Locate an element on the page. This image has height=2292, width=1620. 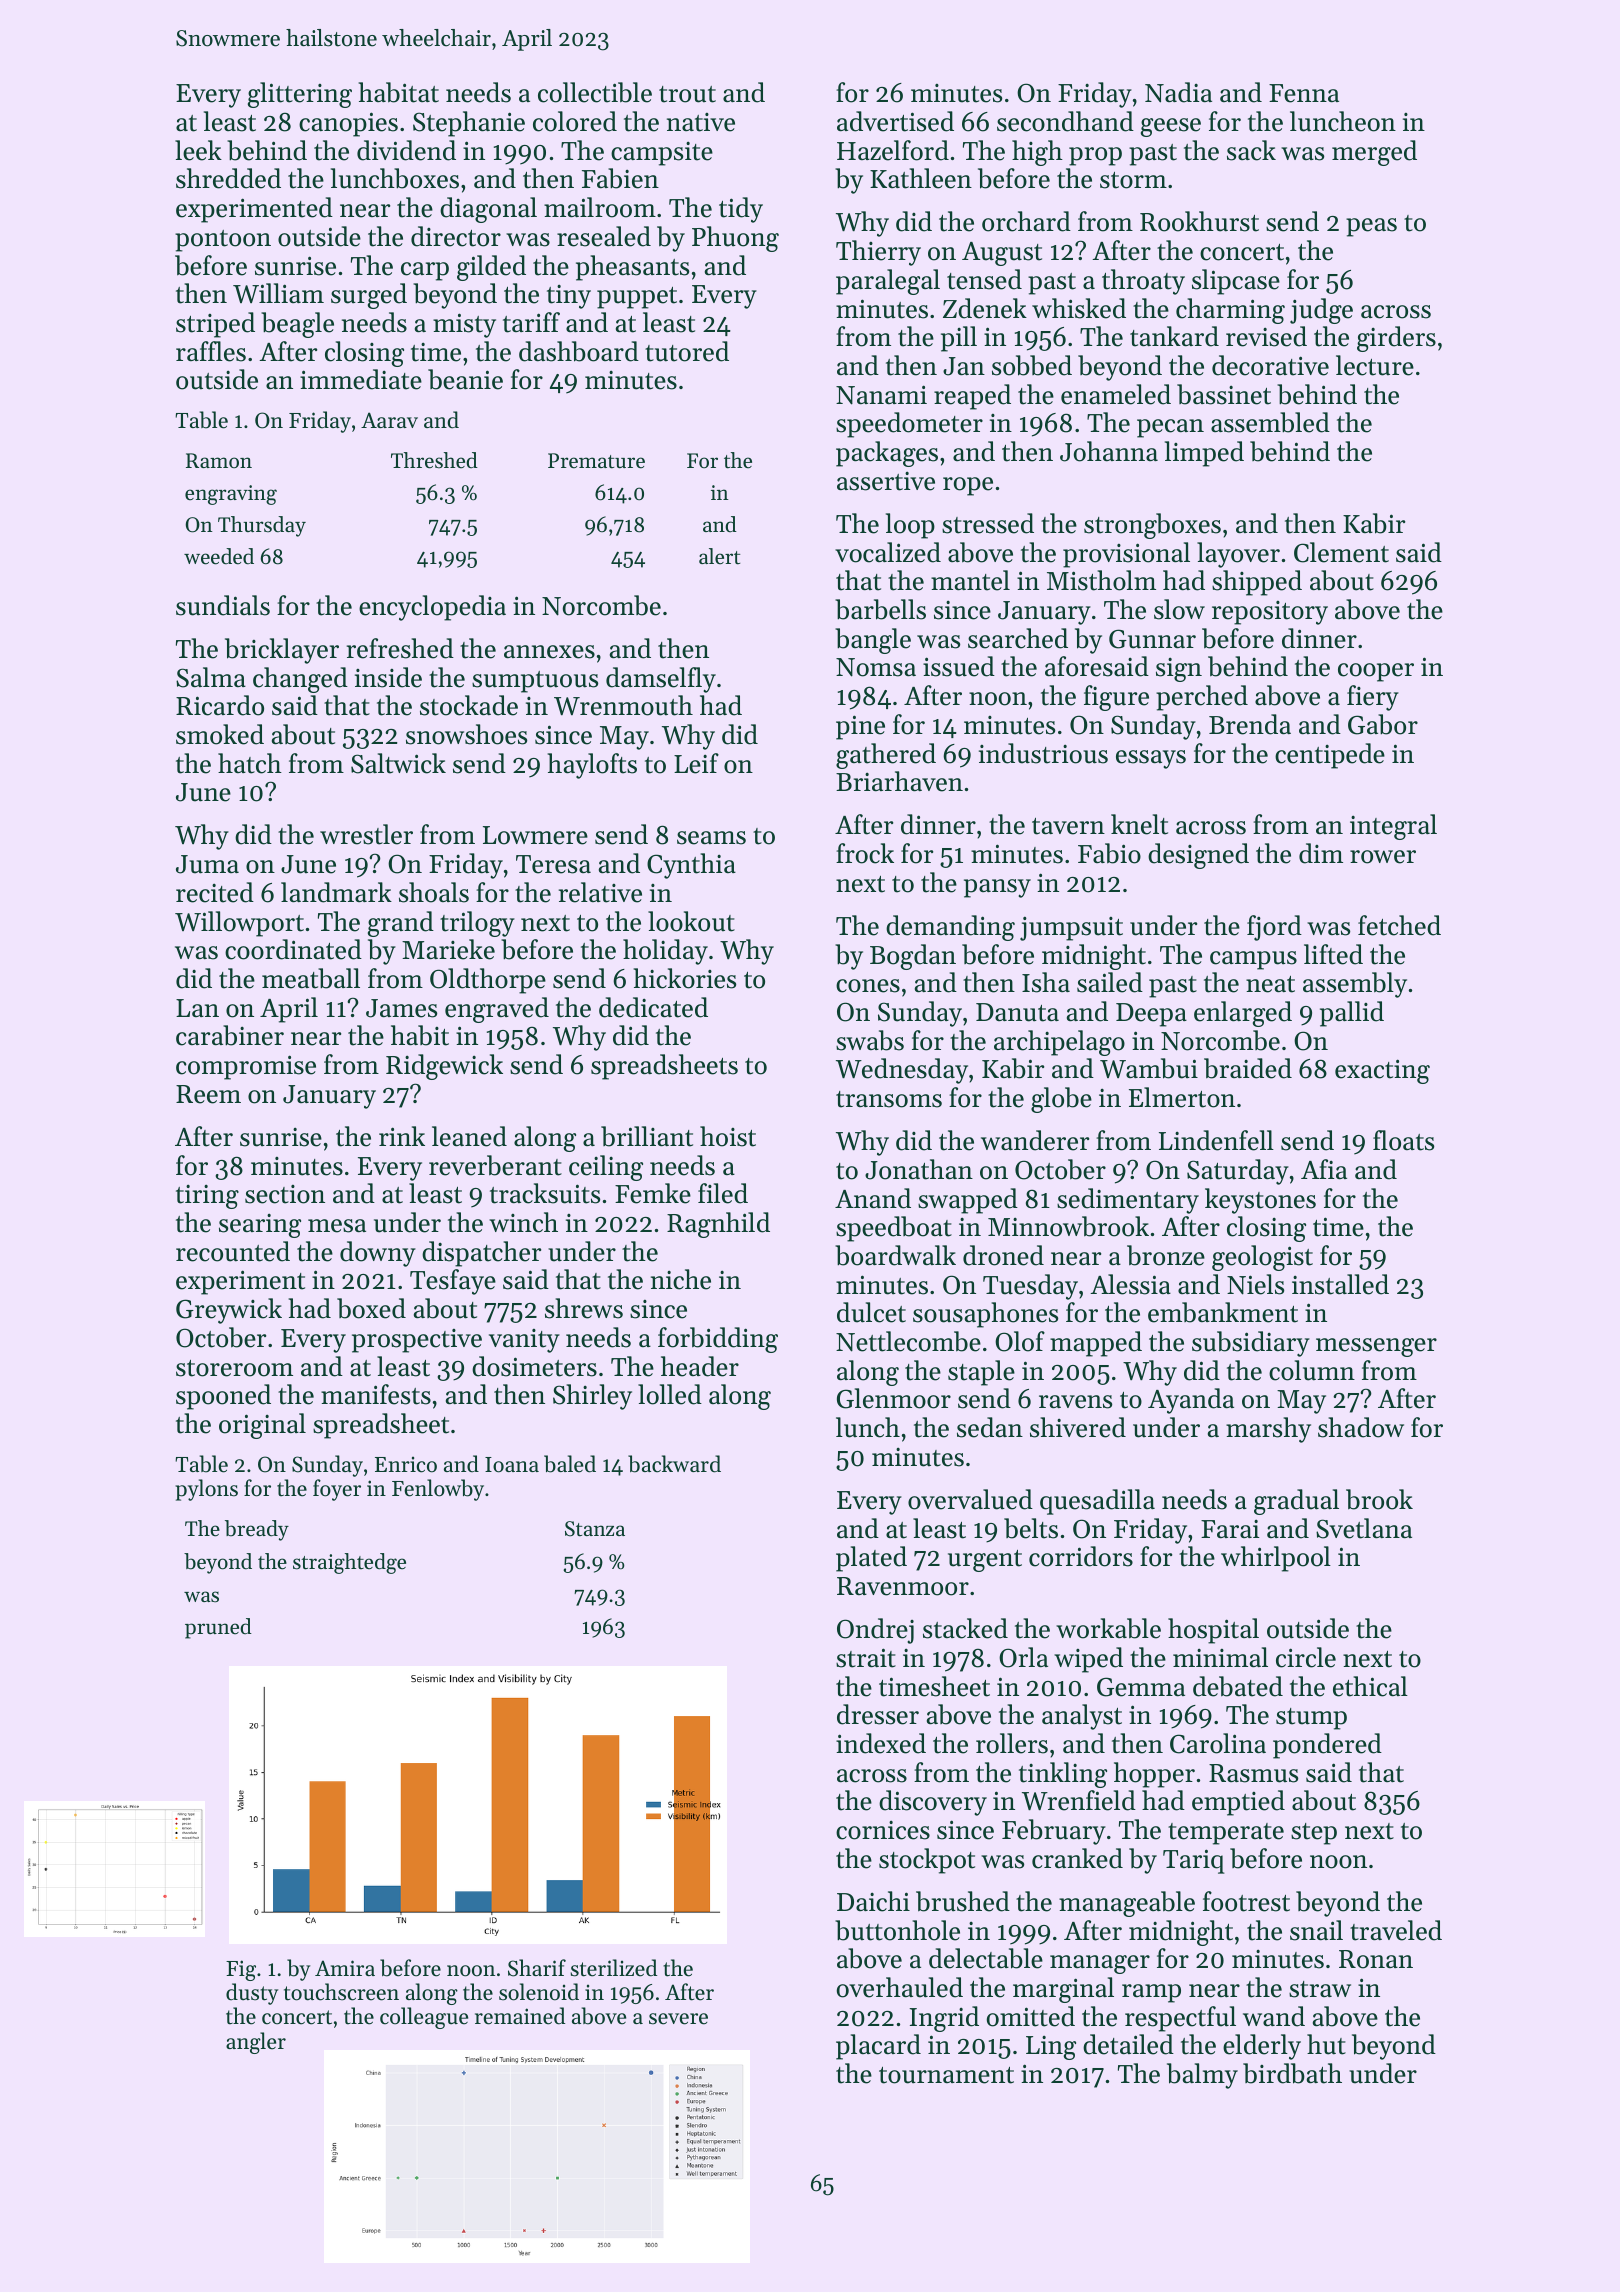
dulcet is located at coordinates (871, 1312).
